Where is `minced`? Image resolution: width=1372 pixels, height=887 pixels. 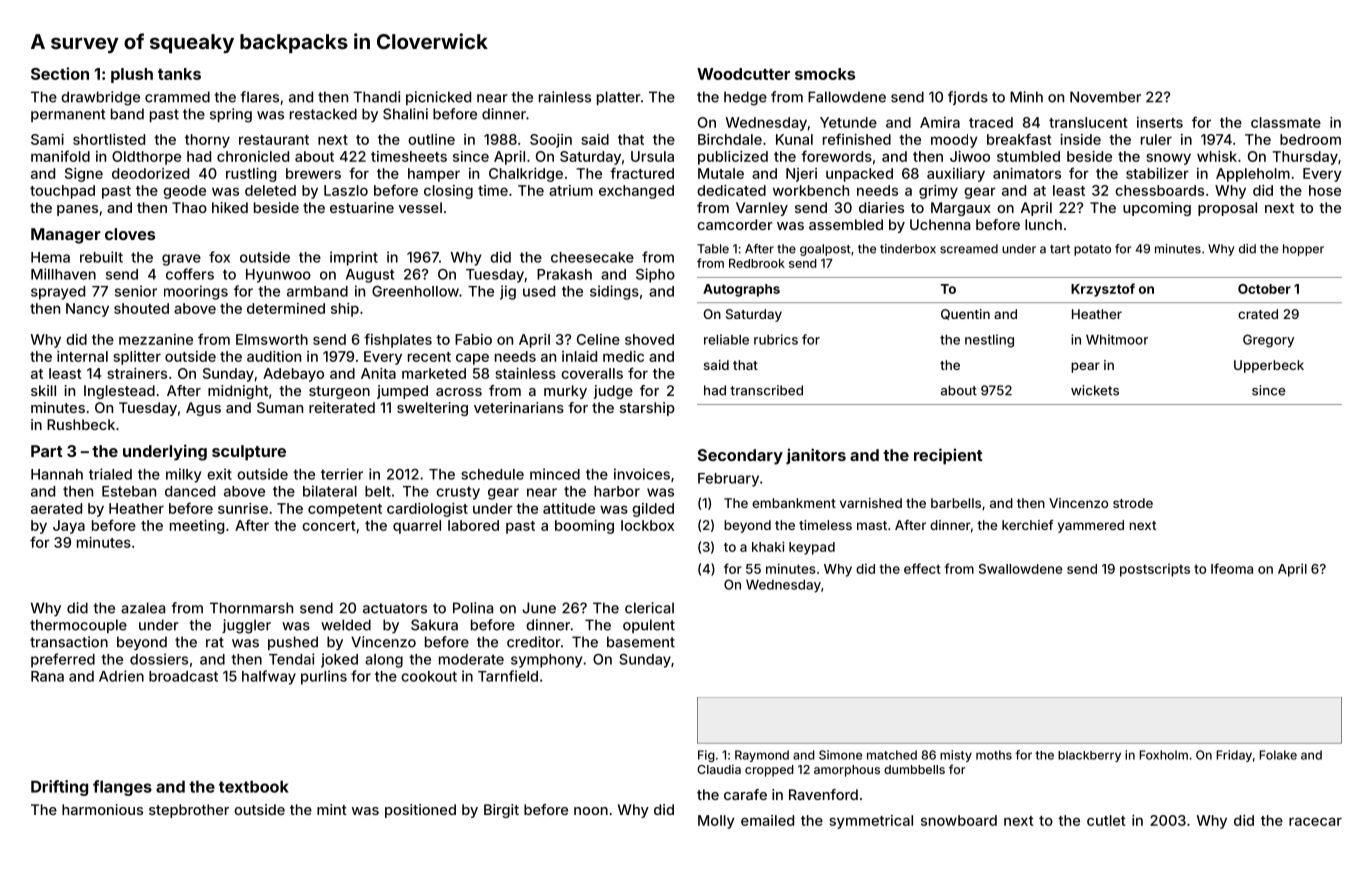
minced is located at coordinates (555, 474).
